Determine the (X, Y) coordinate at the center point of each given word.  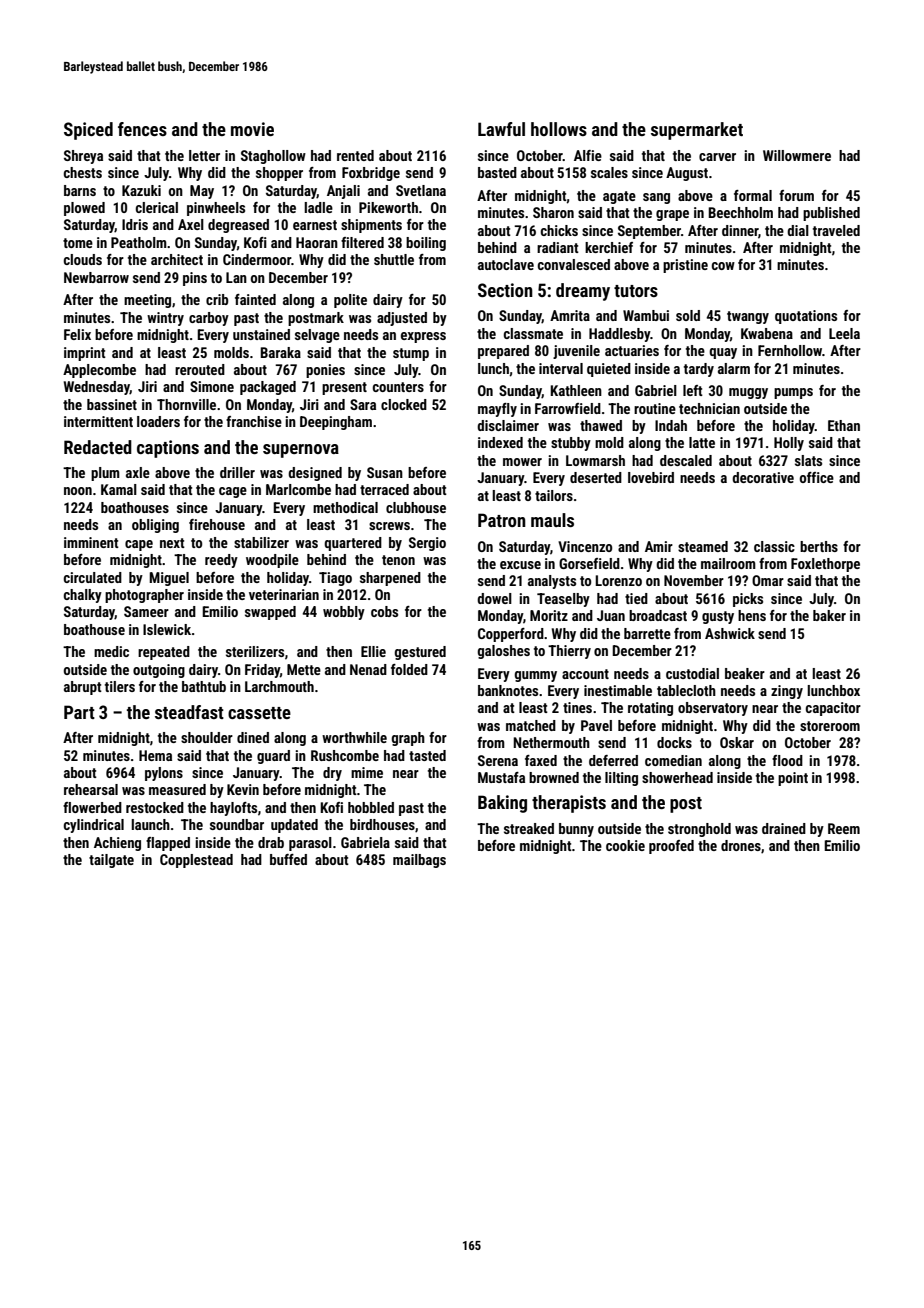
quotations (806, 317)
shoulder (207, 737)
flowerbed (92, 807)
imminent (91, 542)
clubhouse (416, 507)
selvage (317, 336)
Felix (77, 334)
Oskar (737, 742)
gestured (420, 653)
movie (252, 129)
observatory (713, 709)
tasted (427, 755)
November (694, 580)
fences (142, 129)
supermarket (697, 131)
